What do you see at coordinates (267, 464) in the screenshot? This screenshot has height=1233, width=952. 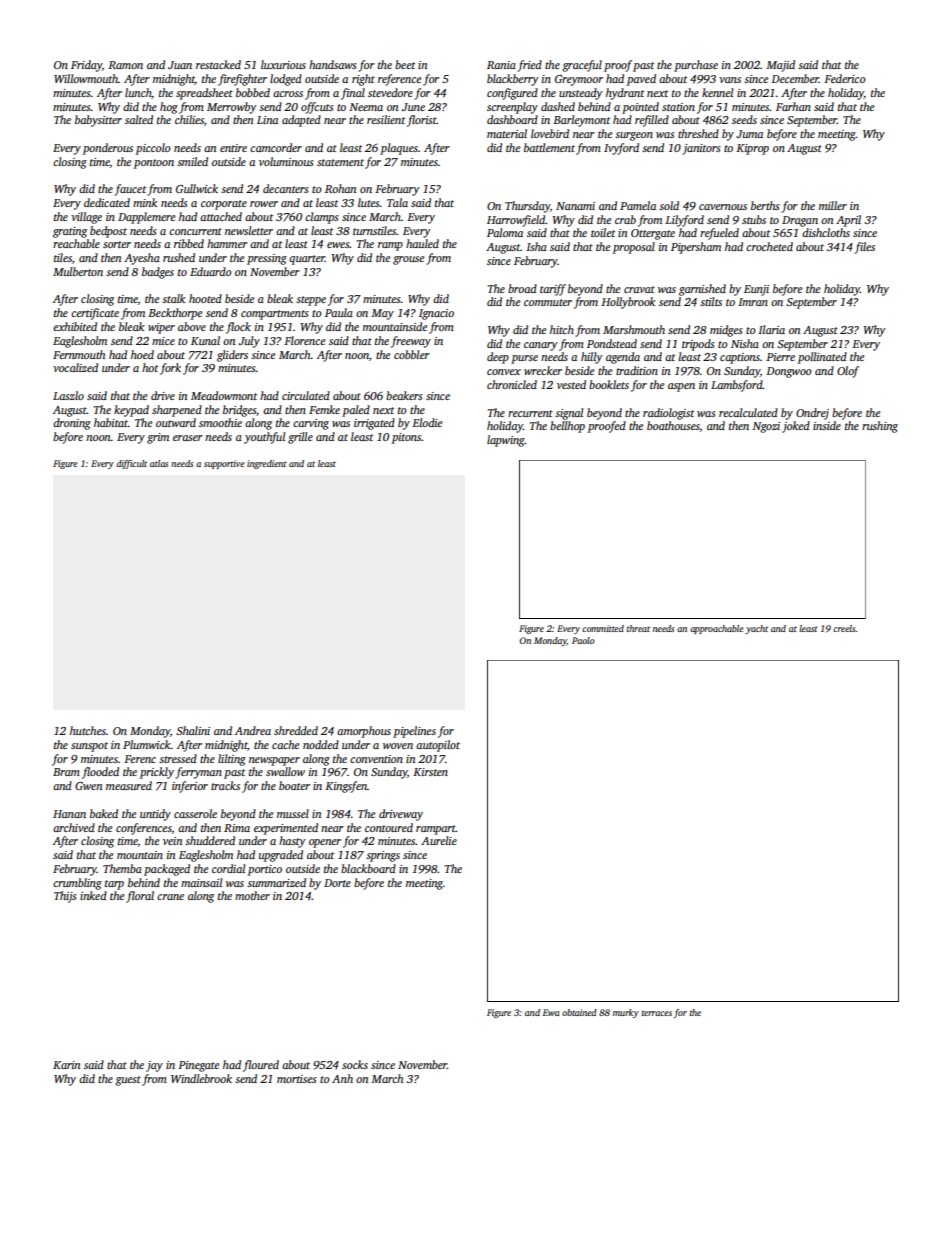 I see `ingredient` at bounding box center [267, 464].
